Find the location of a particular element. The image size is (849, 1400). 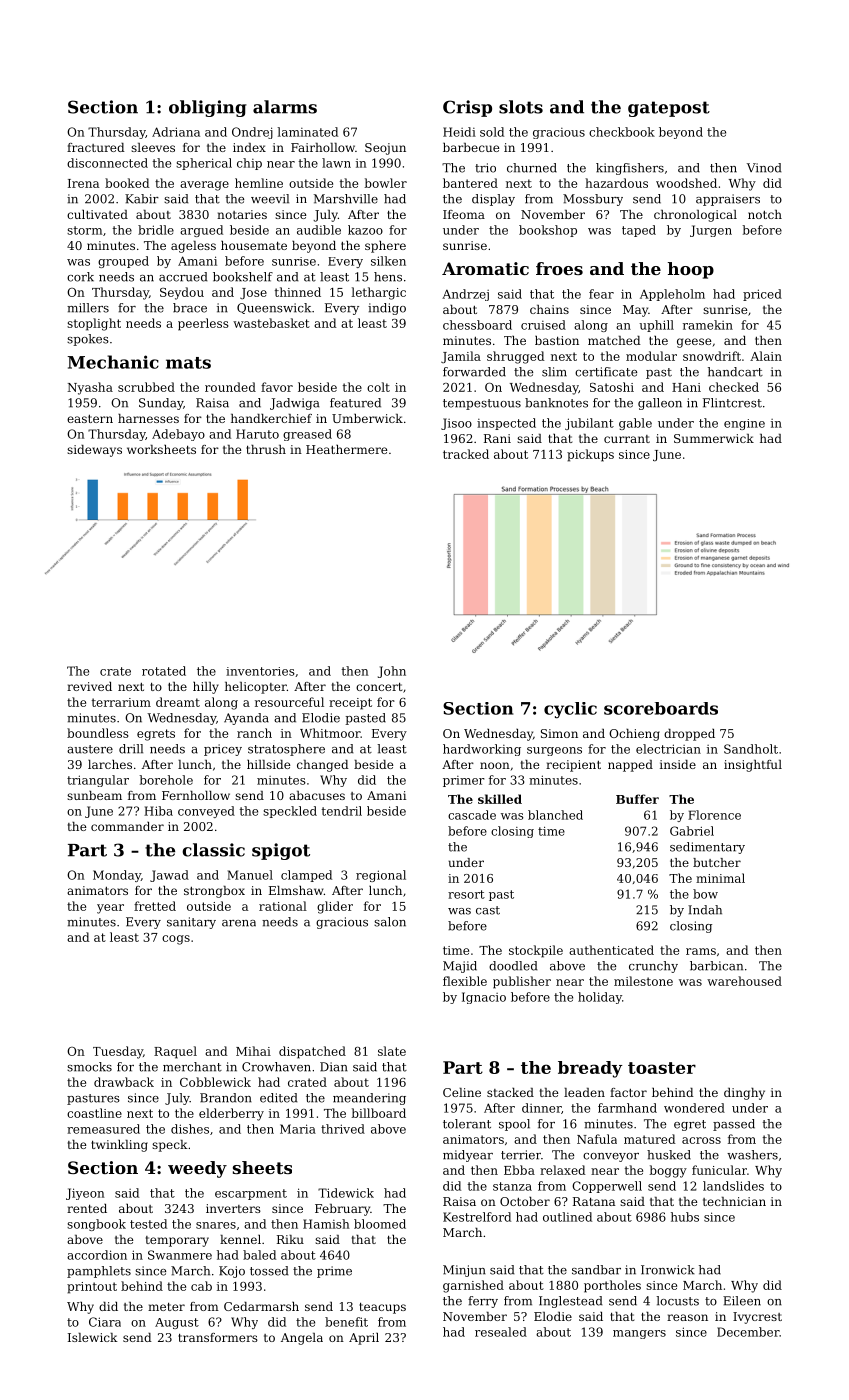

Ifeoma is located at coordinates (464, 214).
